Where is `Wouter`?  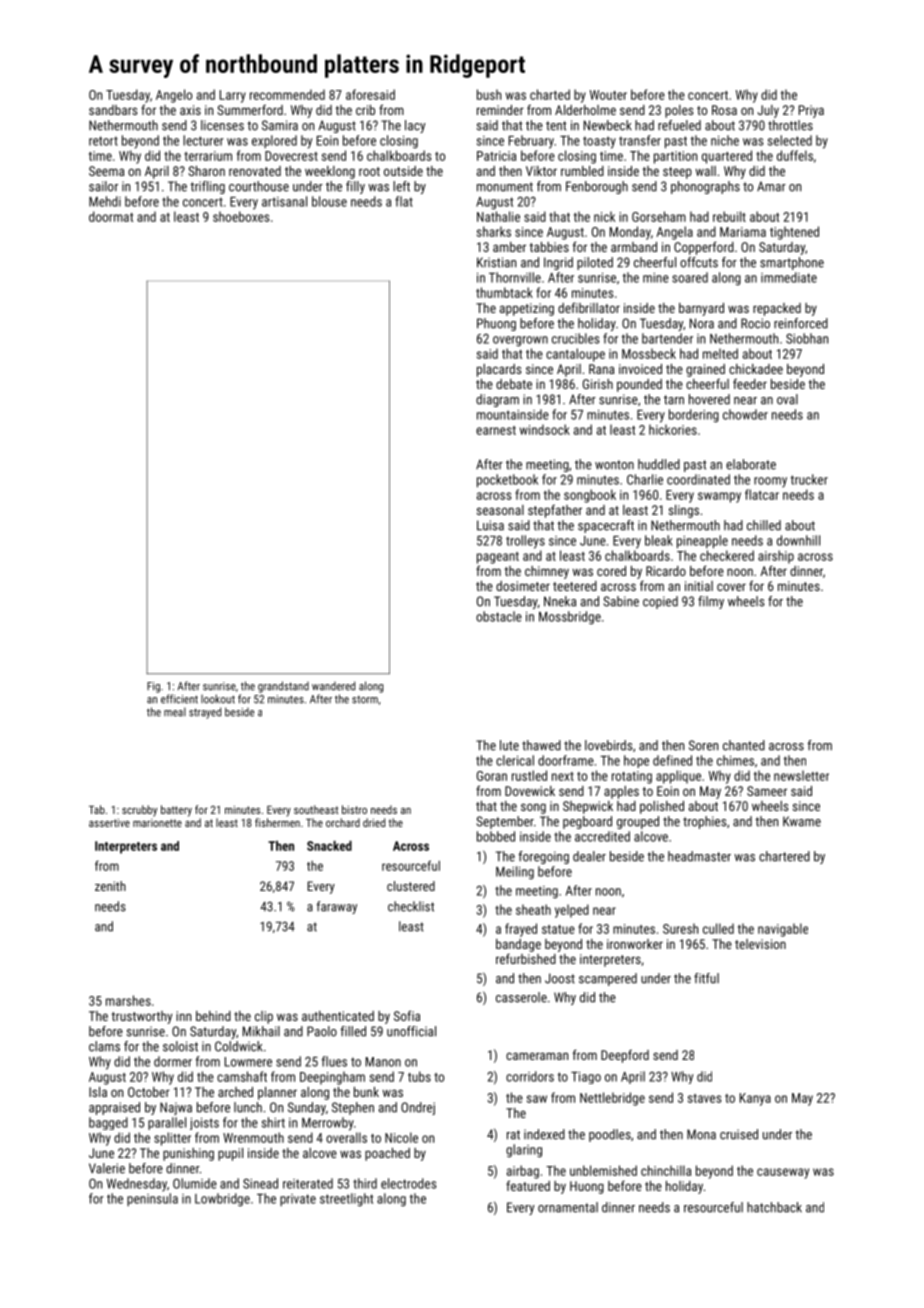
Wouter is located at coordinates (608, 95).
